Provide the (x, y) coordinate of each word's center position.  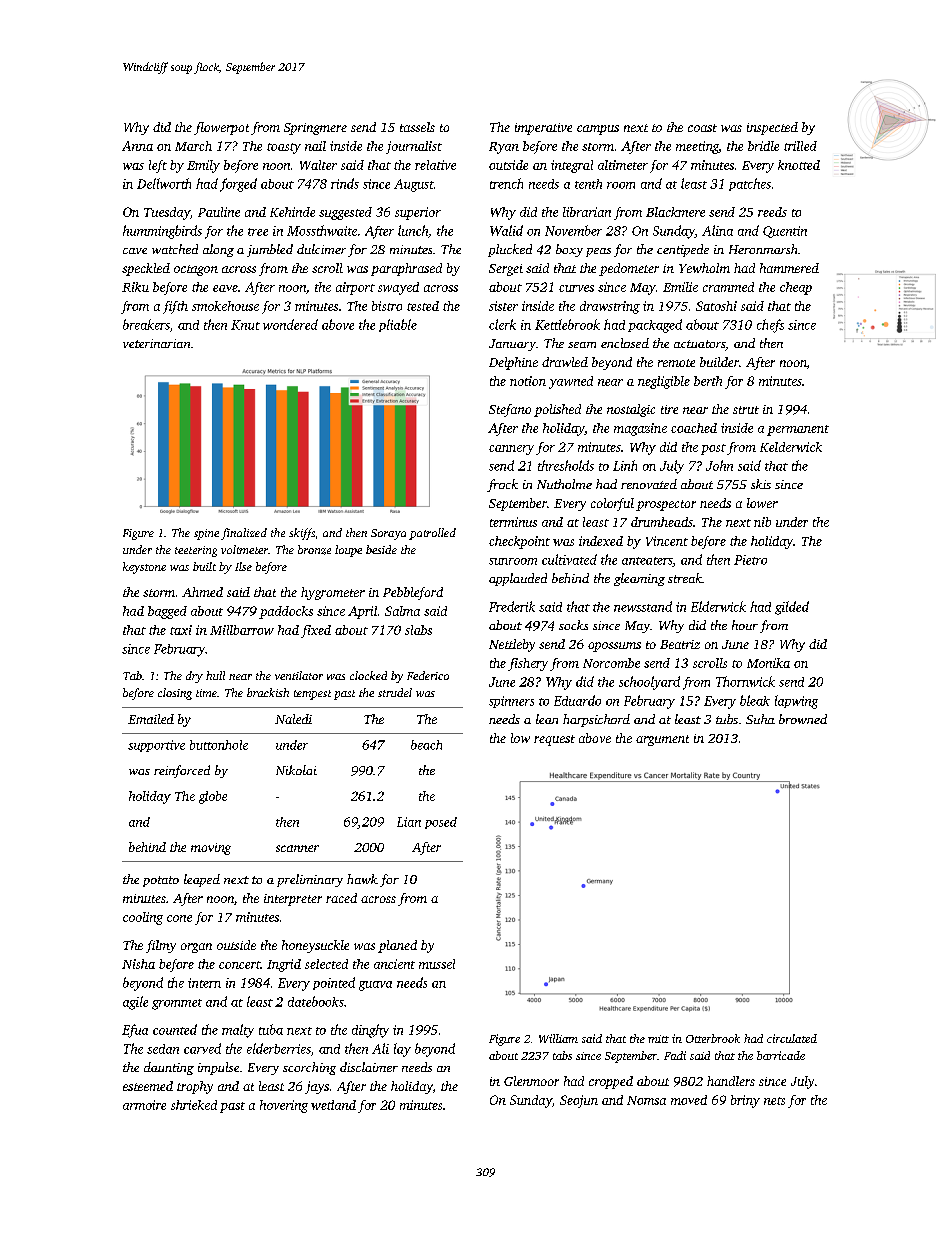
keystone (144, 568)
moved (689, 1100)
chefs (770, 326)
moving (211, 849)
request (554, 740)
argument (662, 740)
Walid (506, 230)
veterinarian (156, 343)
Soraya (388, 534)
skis (761, 484)
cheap (796, 288)
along (218, 250)
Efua (135, 1031)
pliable (398, 325)
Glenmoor (531, 1081)
